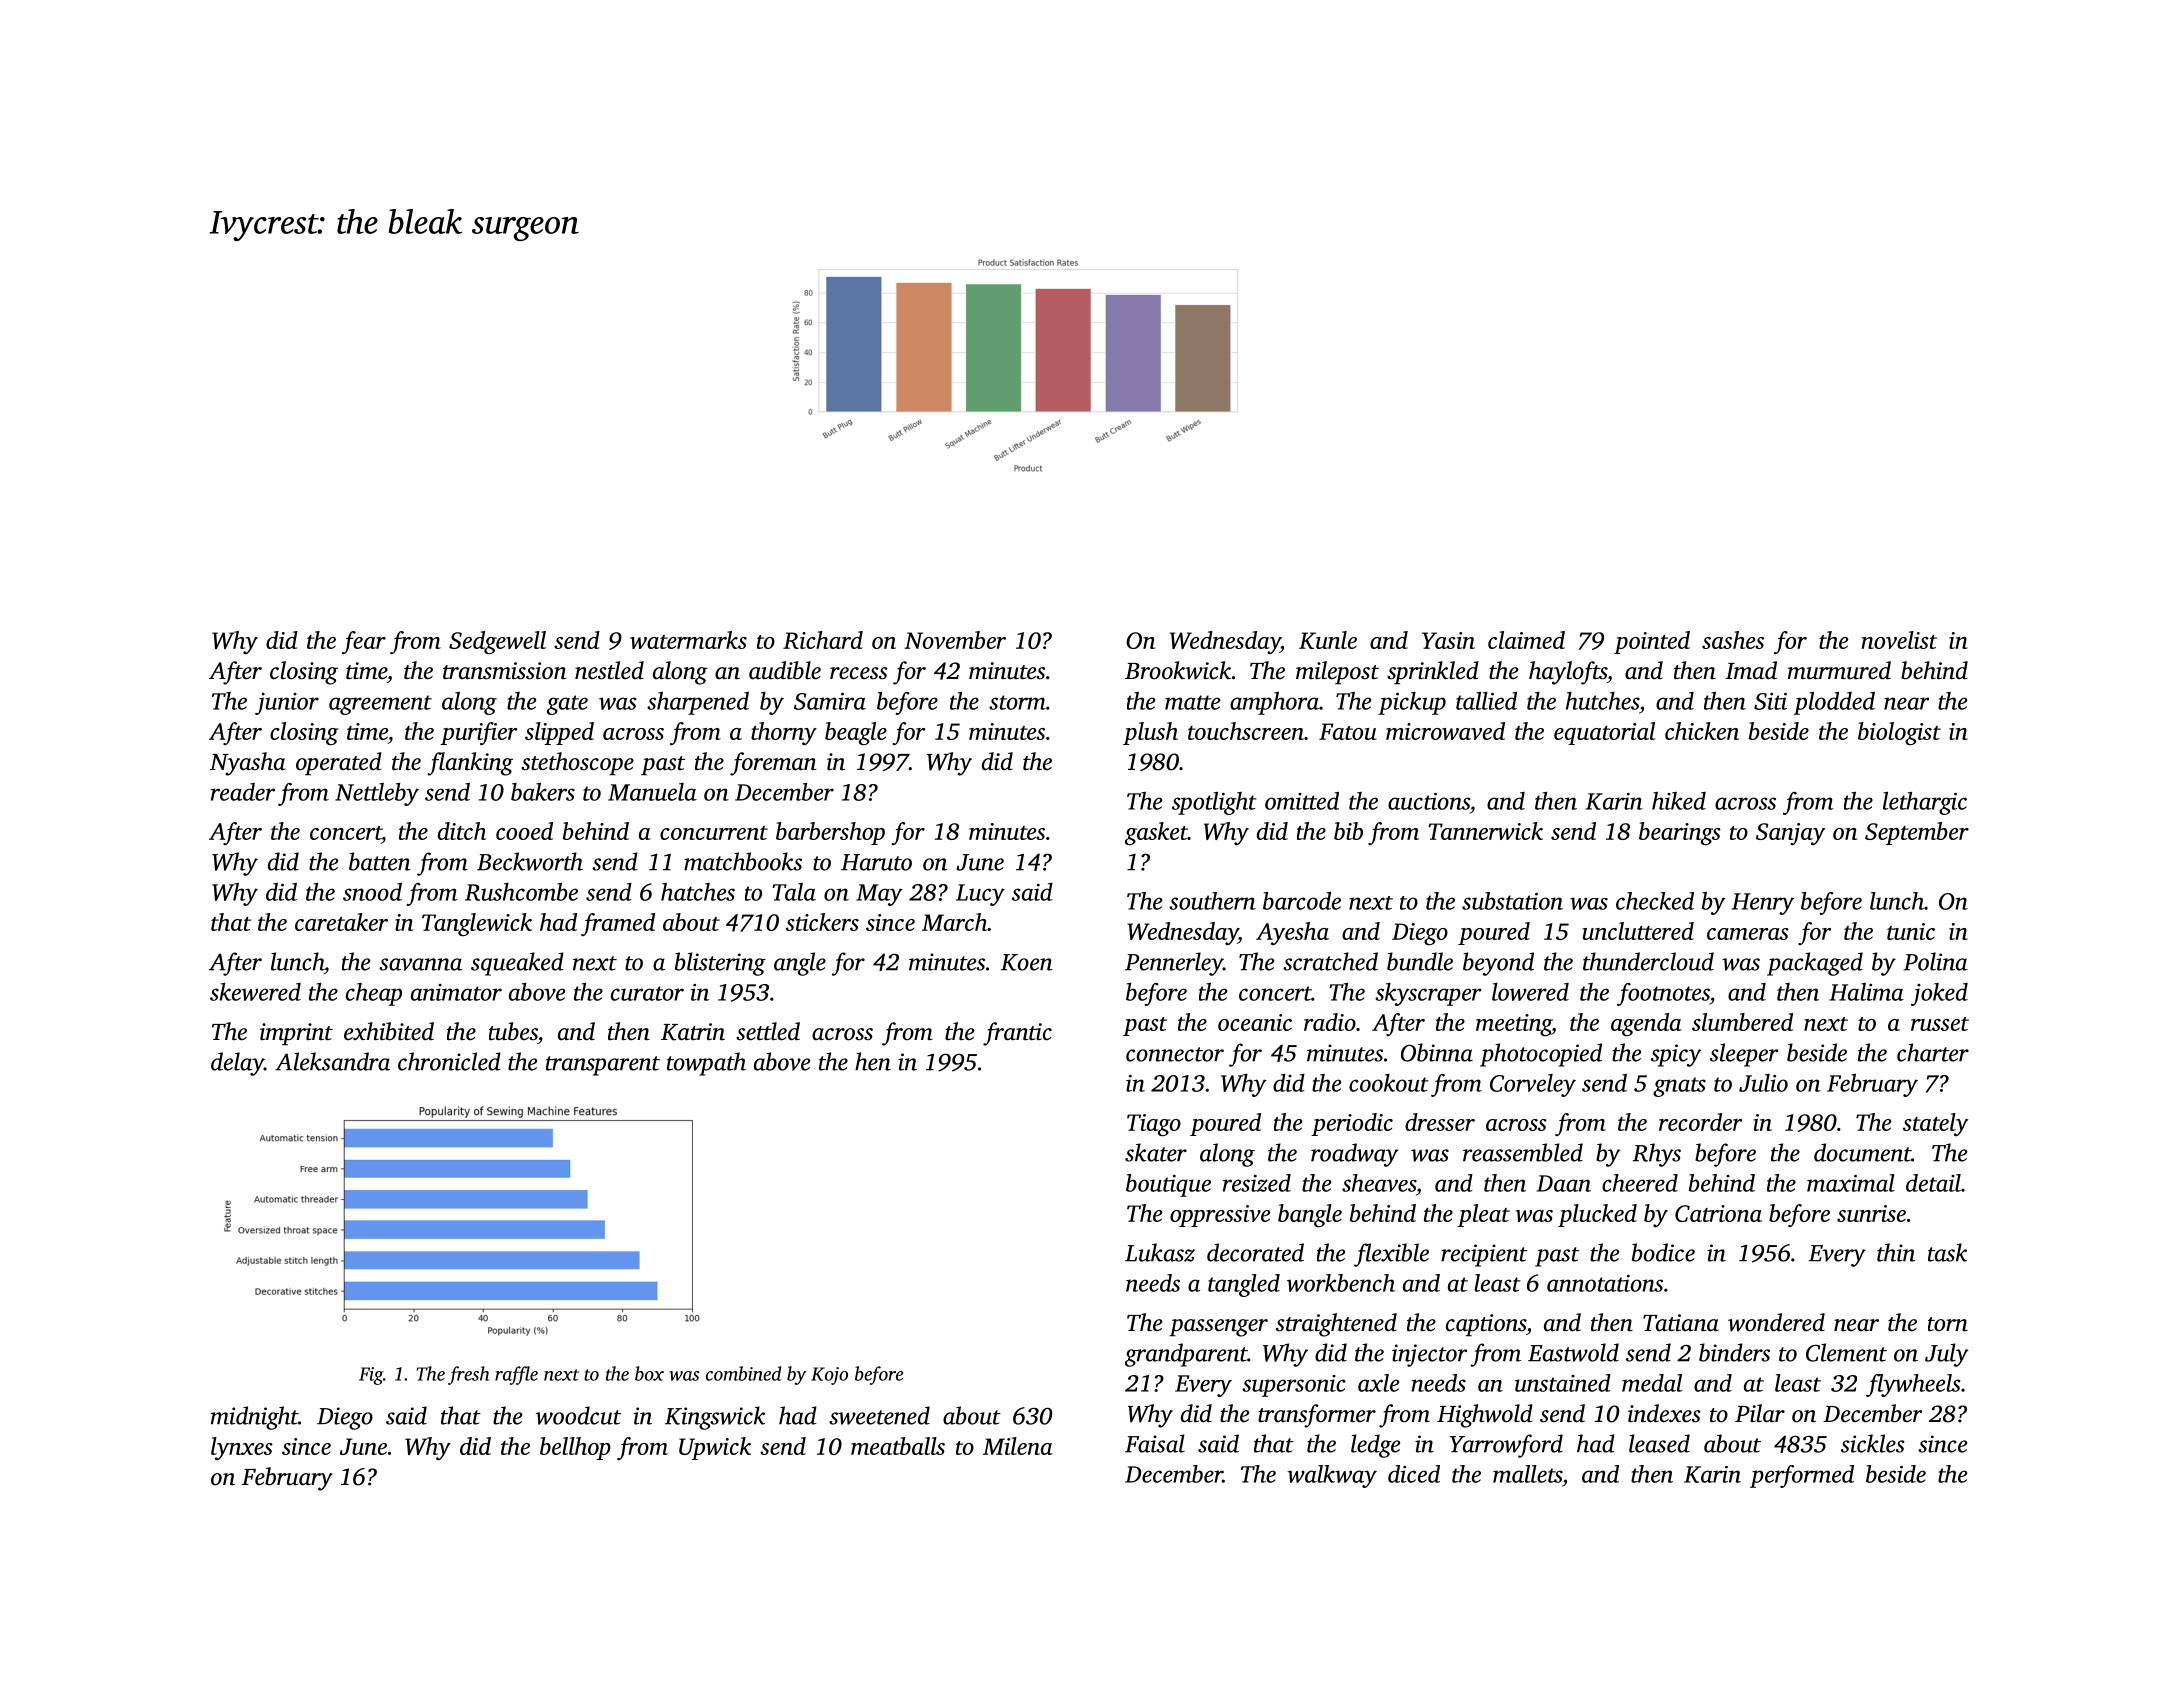 The height and width of the image is (1683, 2178). What do you see at coordinates (1657, 1155) in the image?
I see `Rhys` at bounding box center [1657, 1155].
